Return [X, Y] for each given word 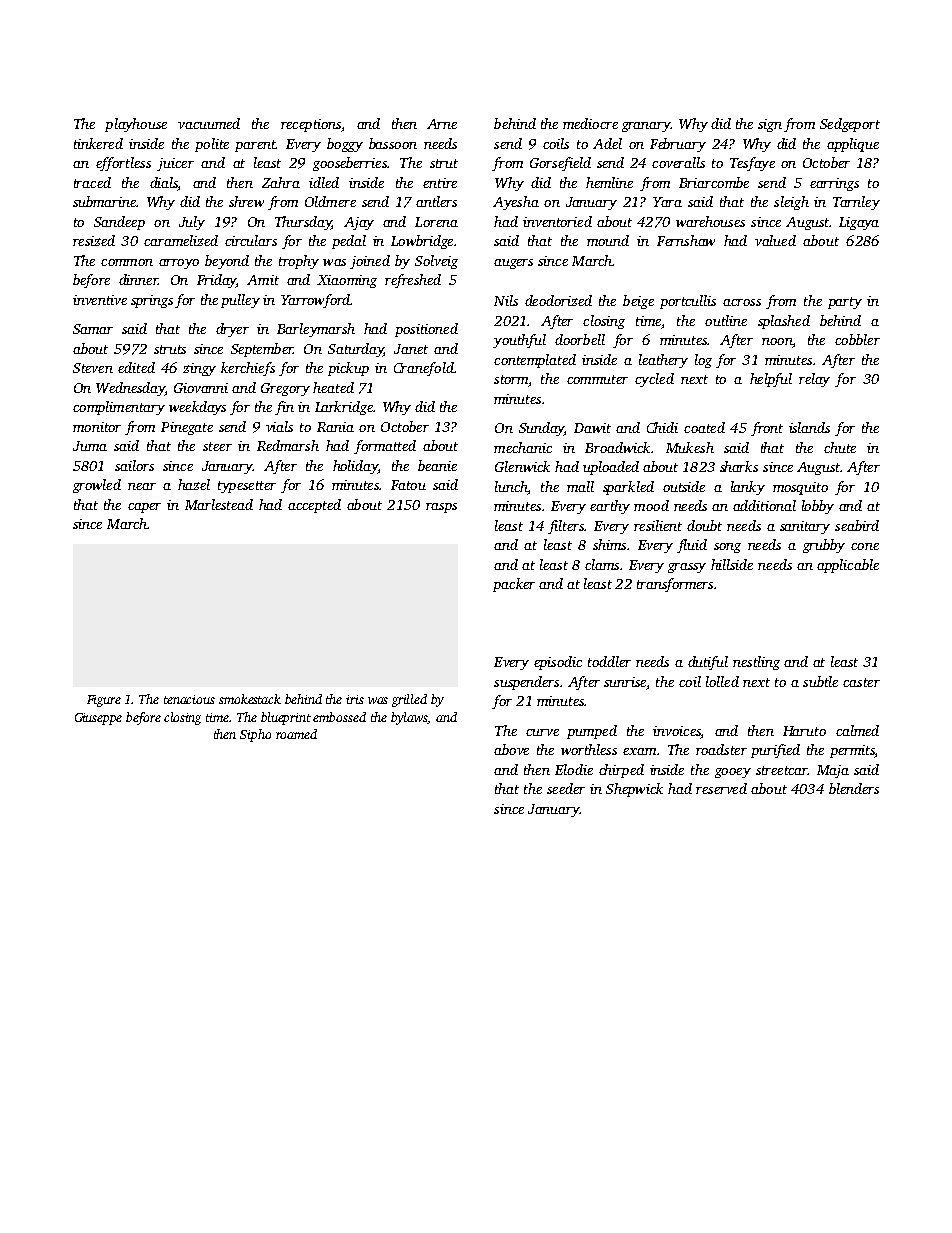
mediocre [590, 123]
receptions [311, 125]
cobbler [857, 339]
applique [853, 145]
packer [514, 585]
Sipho [255, 735]
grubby [824, 546]
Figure [104, 701]
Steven [93, 368]
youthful [519, 341]
